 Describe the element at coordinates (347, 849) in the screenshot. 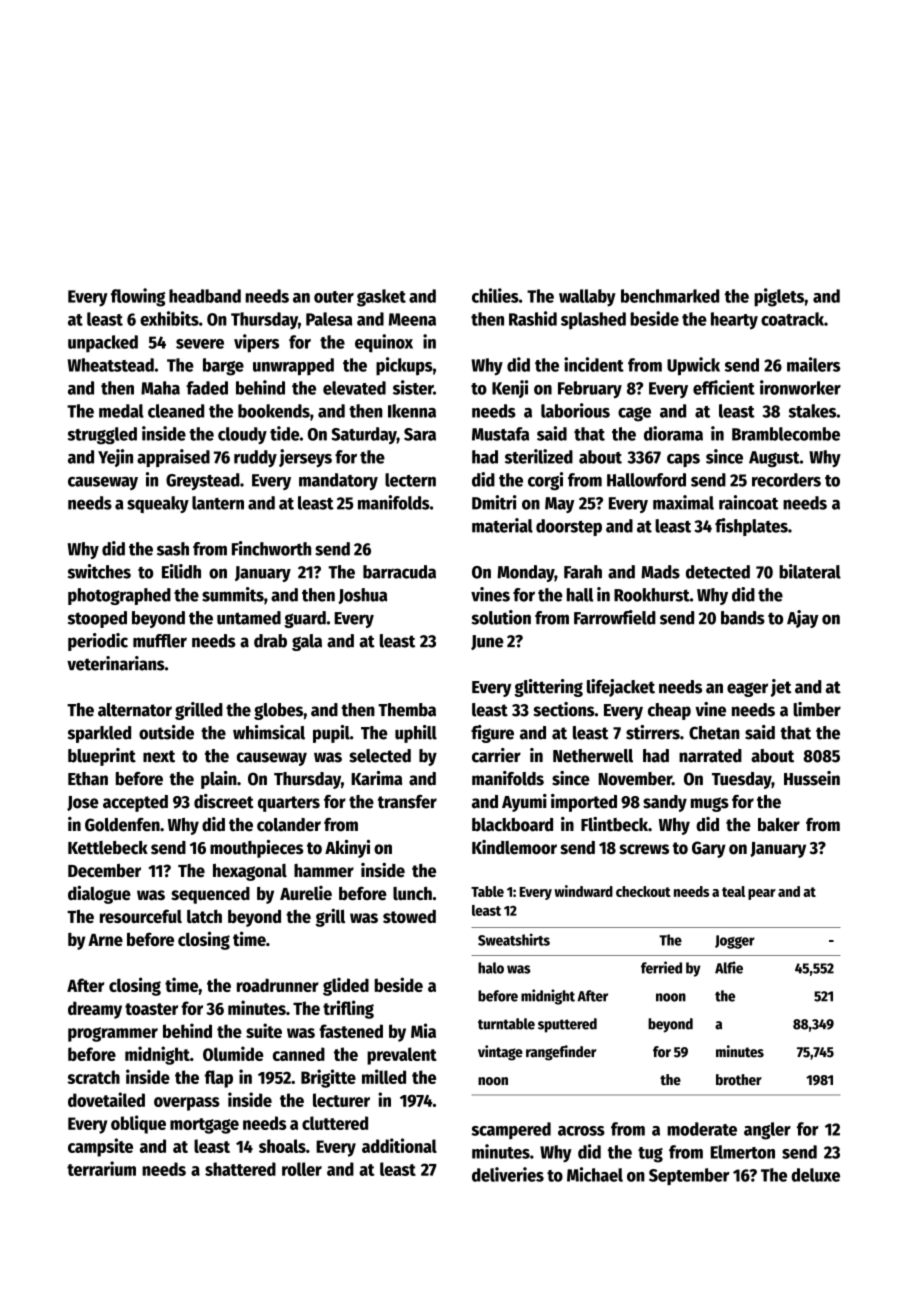

I see `Akinyi` at that location.
